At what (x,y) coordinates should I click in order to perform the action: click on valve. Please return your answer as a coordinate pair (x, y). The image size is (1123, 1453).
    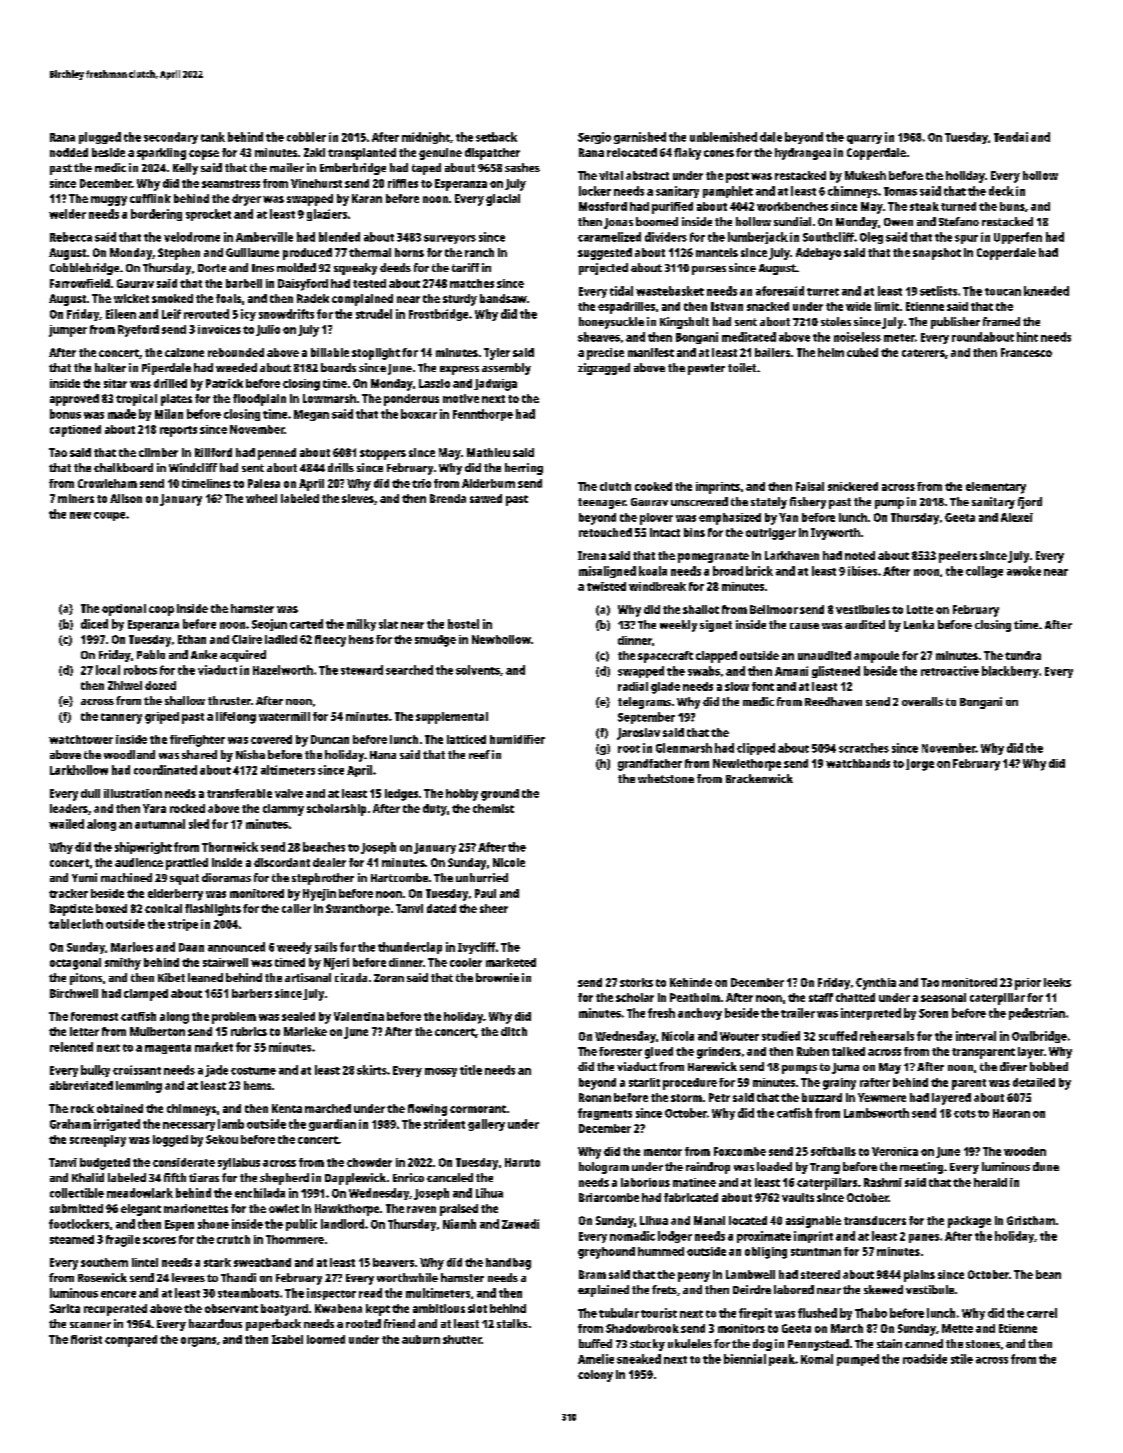
    Looking at the image, I should click on (289, 793).
